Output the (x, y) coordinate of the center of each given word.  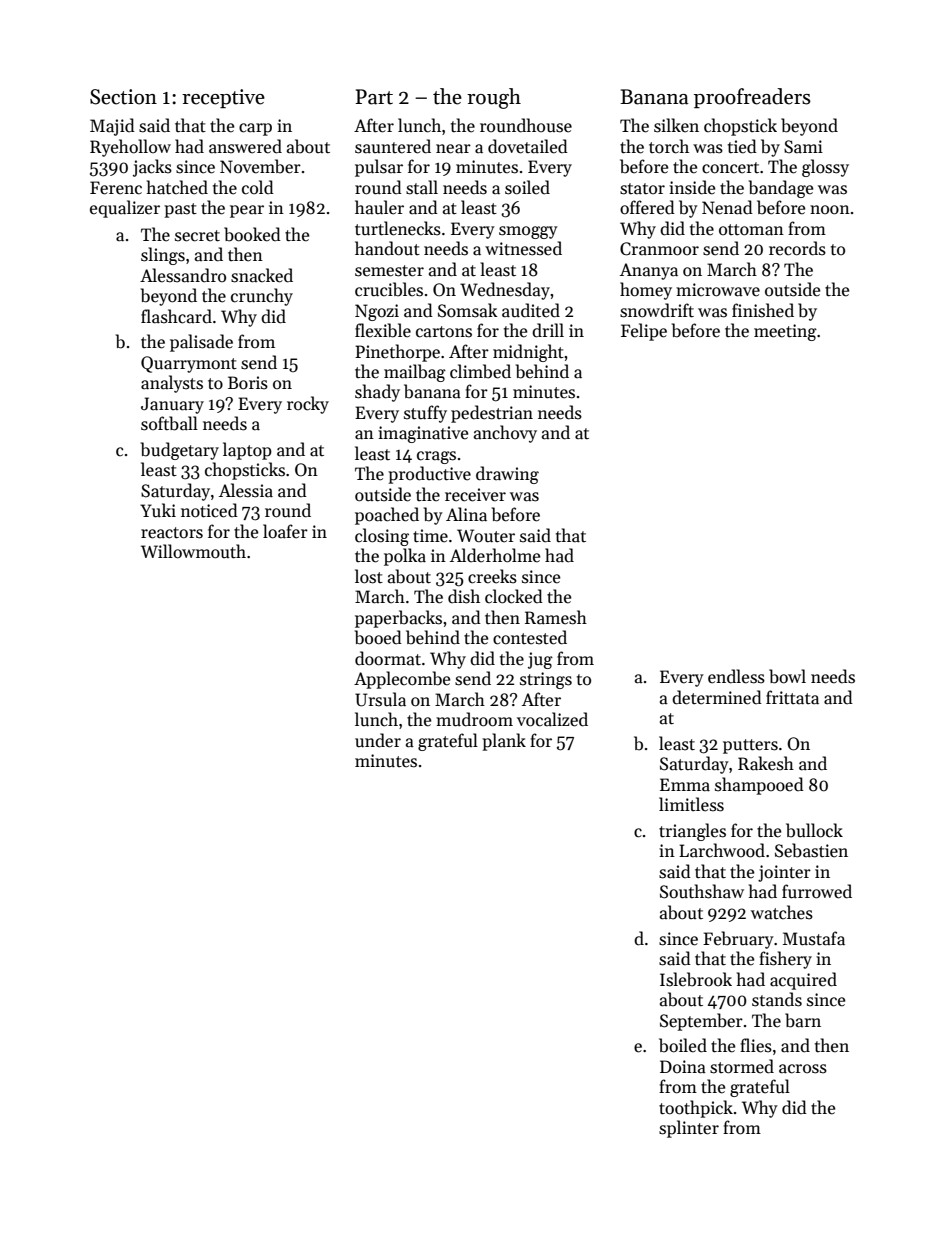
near (453, 149)
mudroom (474, 719)
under (378, 740)
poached (387, 516)
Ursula (380, 699)
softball (169, 423)
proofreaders (752, 98)
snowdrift (657, 310)
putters (750, 746)
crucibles (389, 289)
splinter (689, 1129)
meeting (785, 332)
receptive (223, 98)
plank (504, 742)
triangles (692, 832)
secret (197, 236)
